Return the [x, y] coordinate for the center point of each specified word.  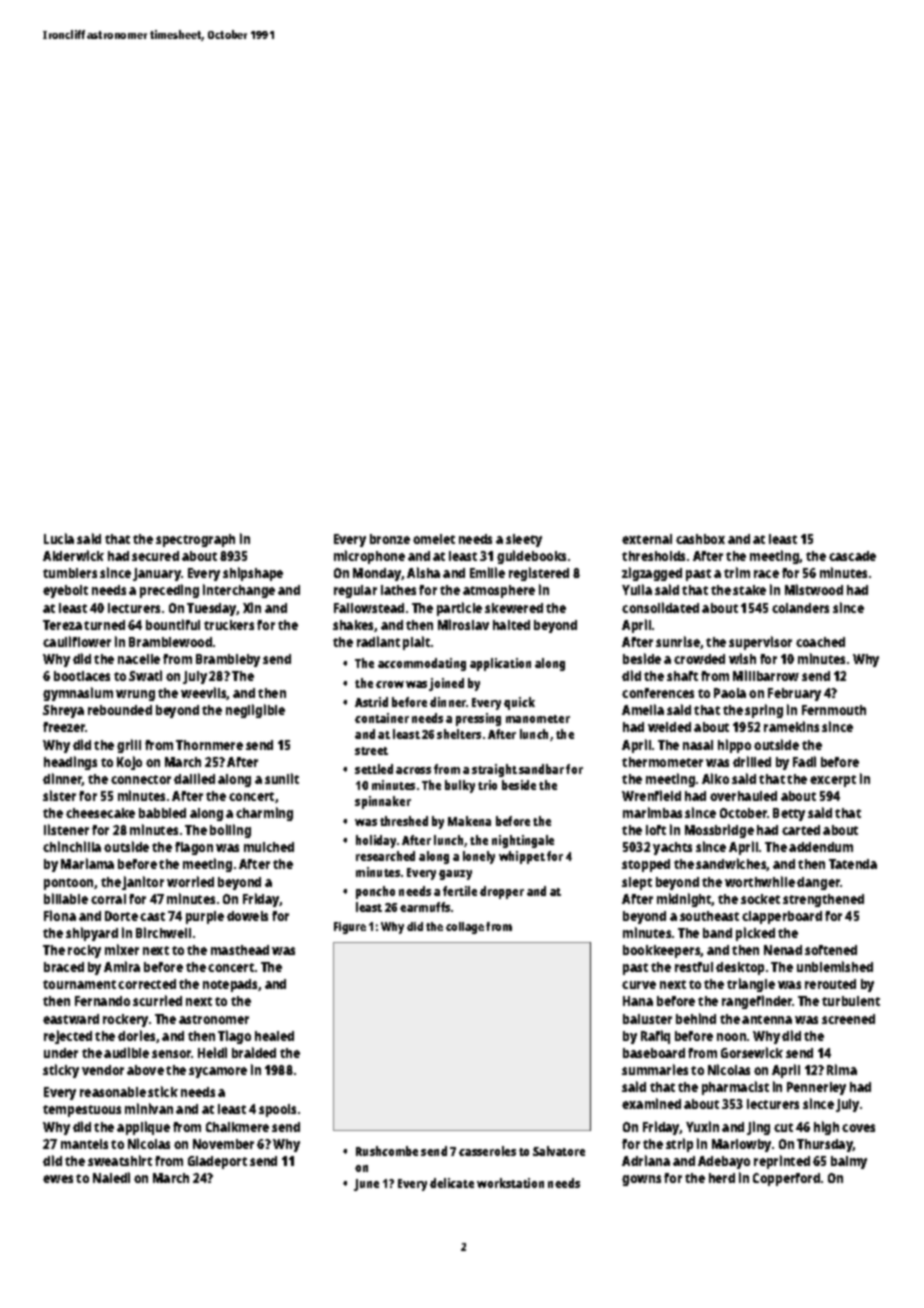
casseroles [487, 1151]
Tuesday [212, 609]
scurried [157, 1000]
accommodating [422, 664]
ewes [58, 1179]
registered [539, 574]
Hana [638, 1001]
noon [731, 1037]
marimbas [652, 812]
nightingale [523, 841]
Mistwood [814, 589]
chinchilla [72, 846]
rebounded [120, 710]
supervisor [760, 643]
